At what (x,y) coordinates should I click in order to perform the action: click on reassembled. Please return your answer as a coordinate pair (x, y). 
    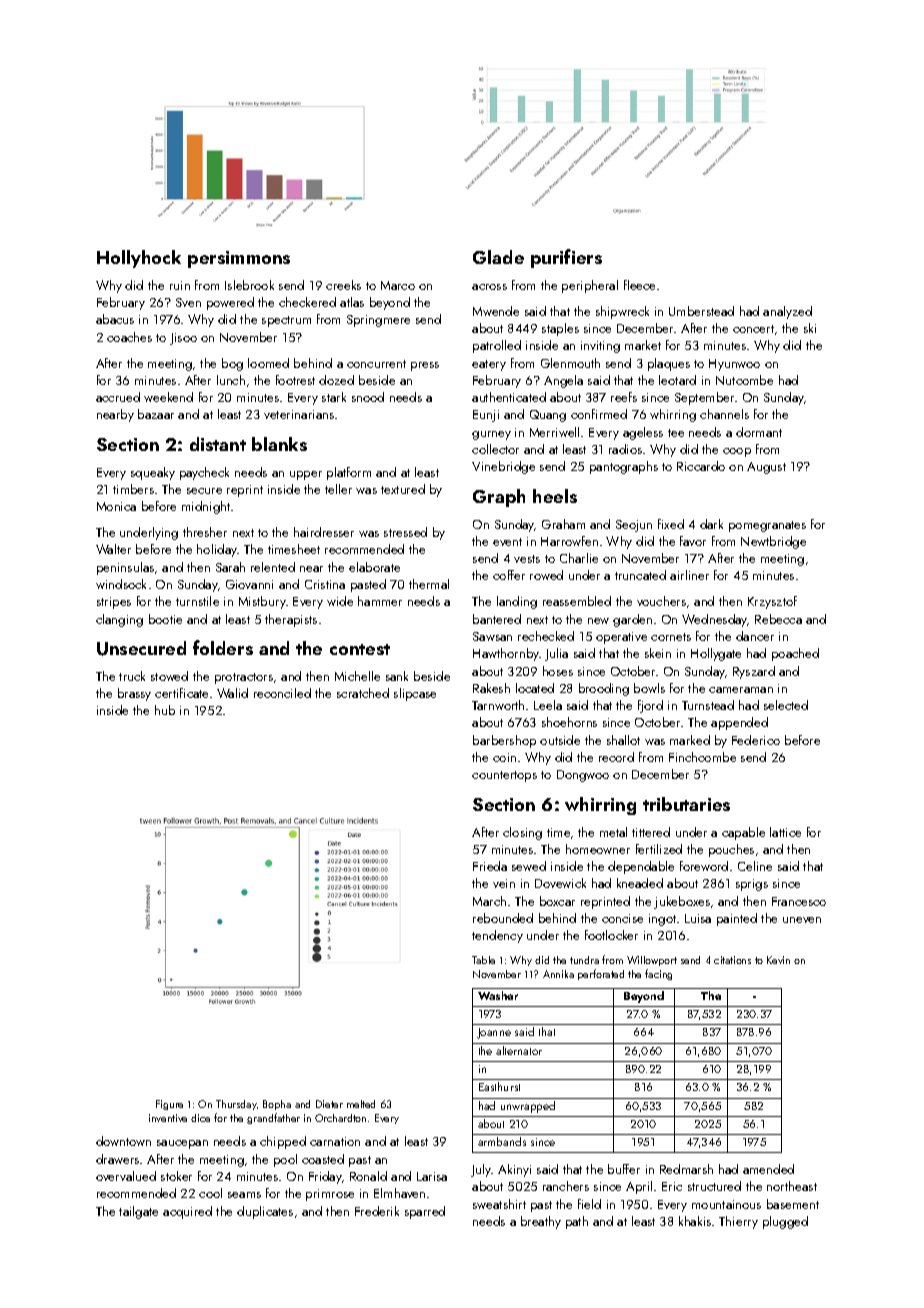
    Looking at the image, I should click on (577, 601).
